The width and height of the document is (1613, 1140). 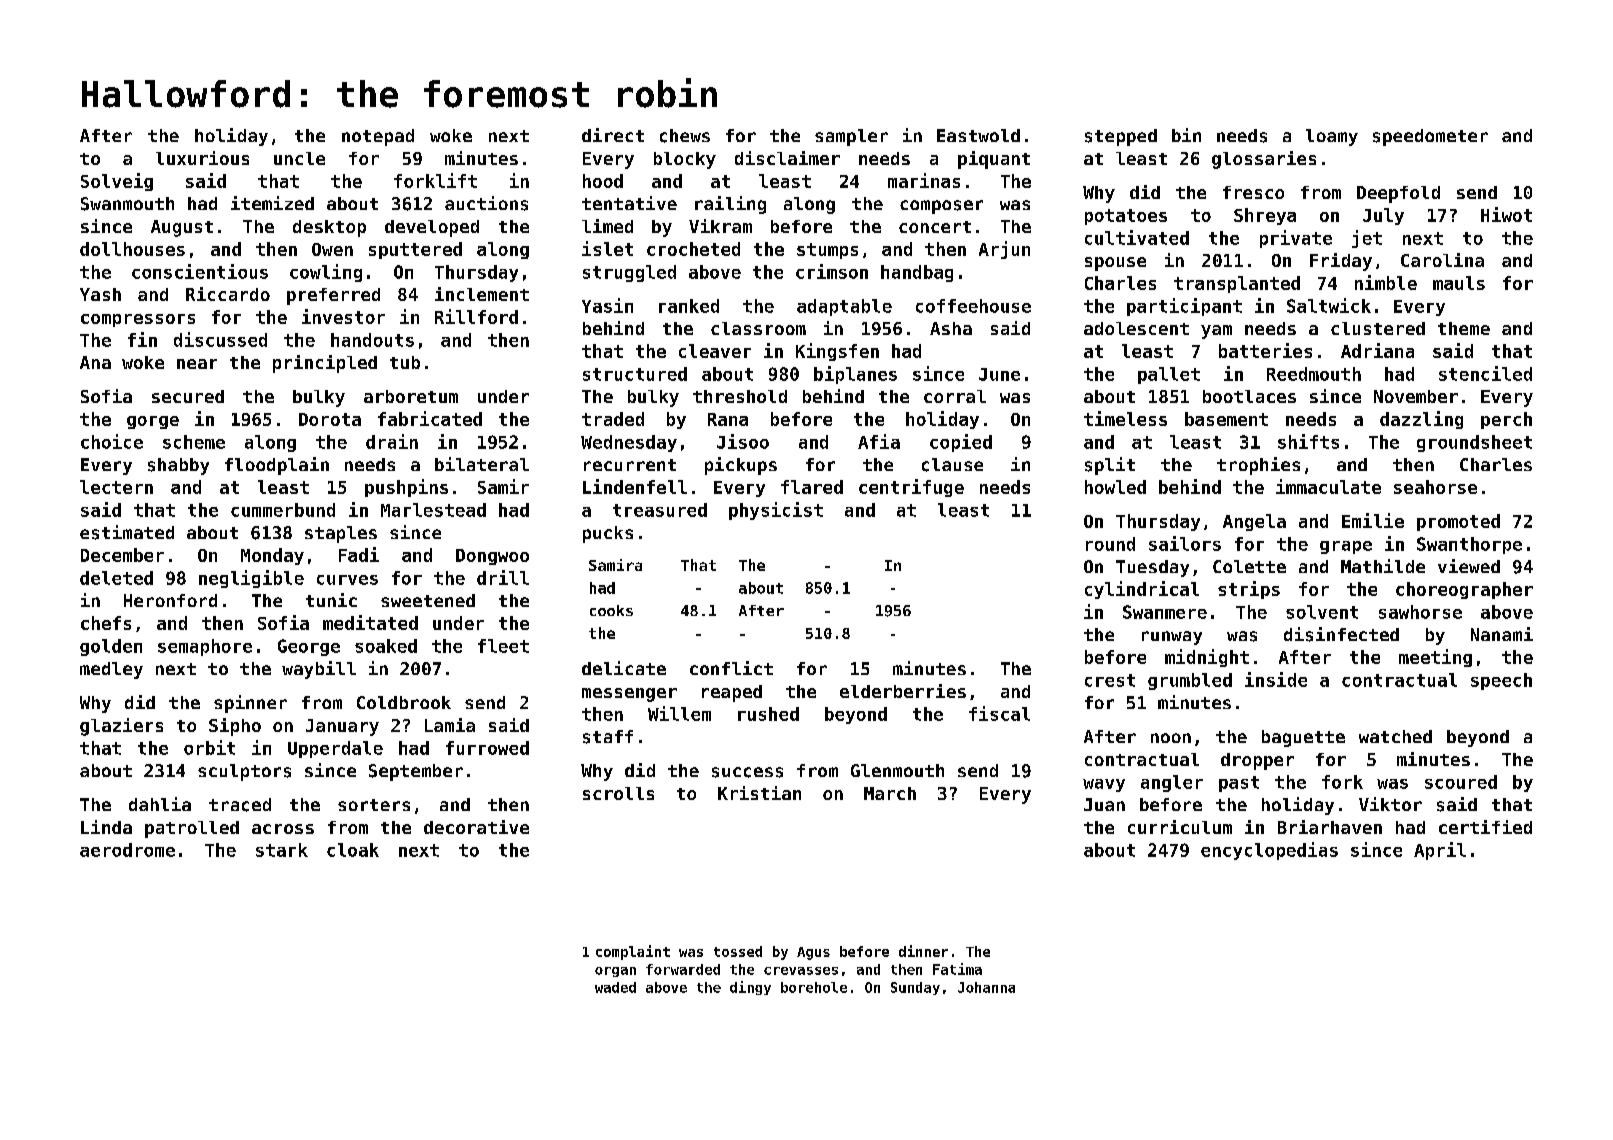 I want to click on fleet, so click(x=503, y=646).
